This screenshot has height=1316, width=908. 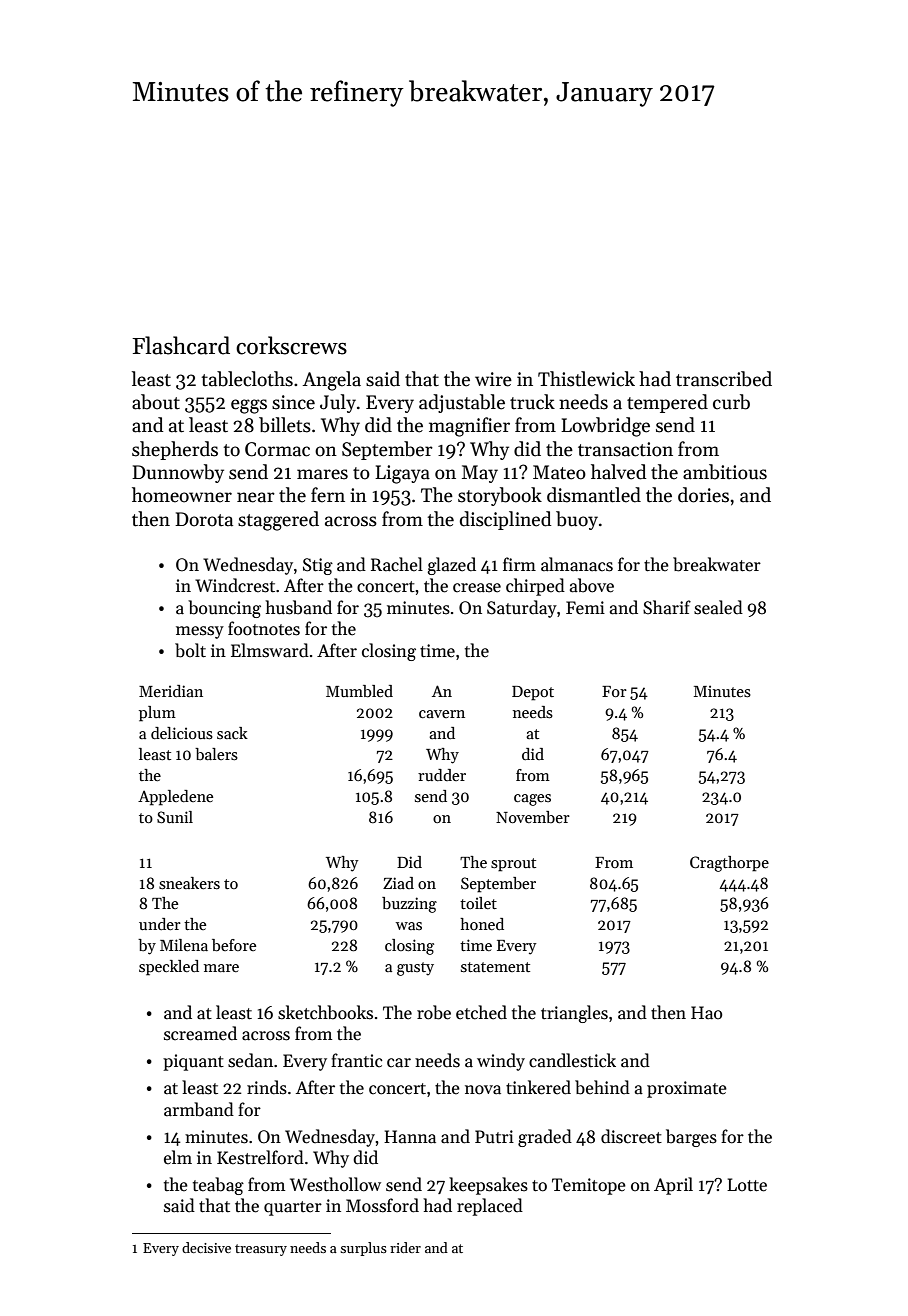 What do you see at coordinates (181, 345) in the screenshot?
I see `Flashcard` at bounding box center [181, 345].
